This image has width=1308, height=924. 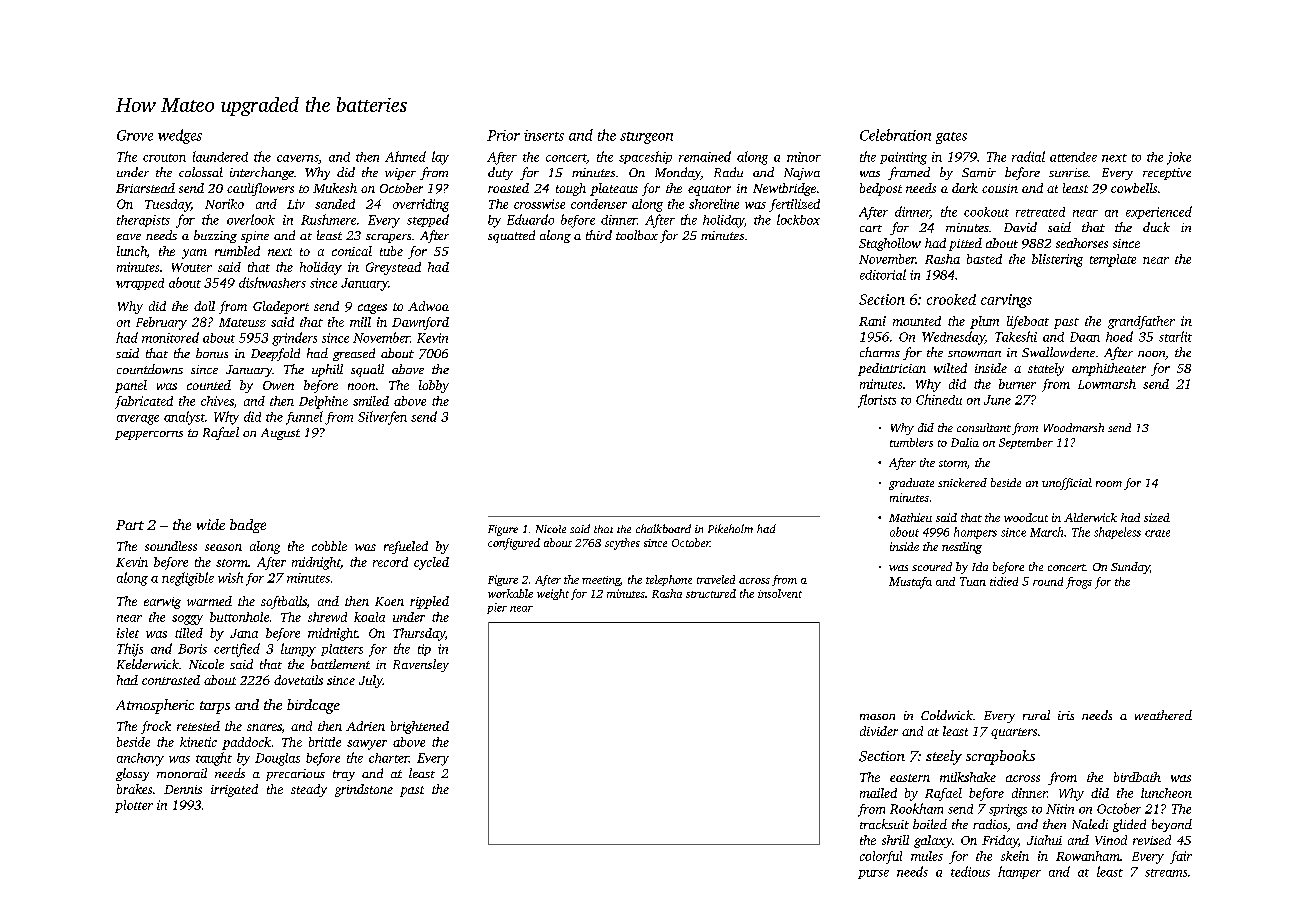 I want to click on Woodmarsh, so click(x=1074, y=427).
